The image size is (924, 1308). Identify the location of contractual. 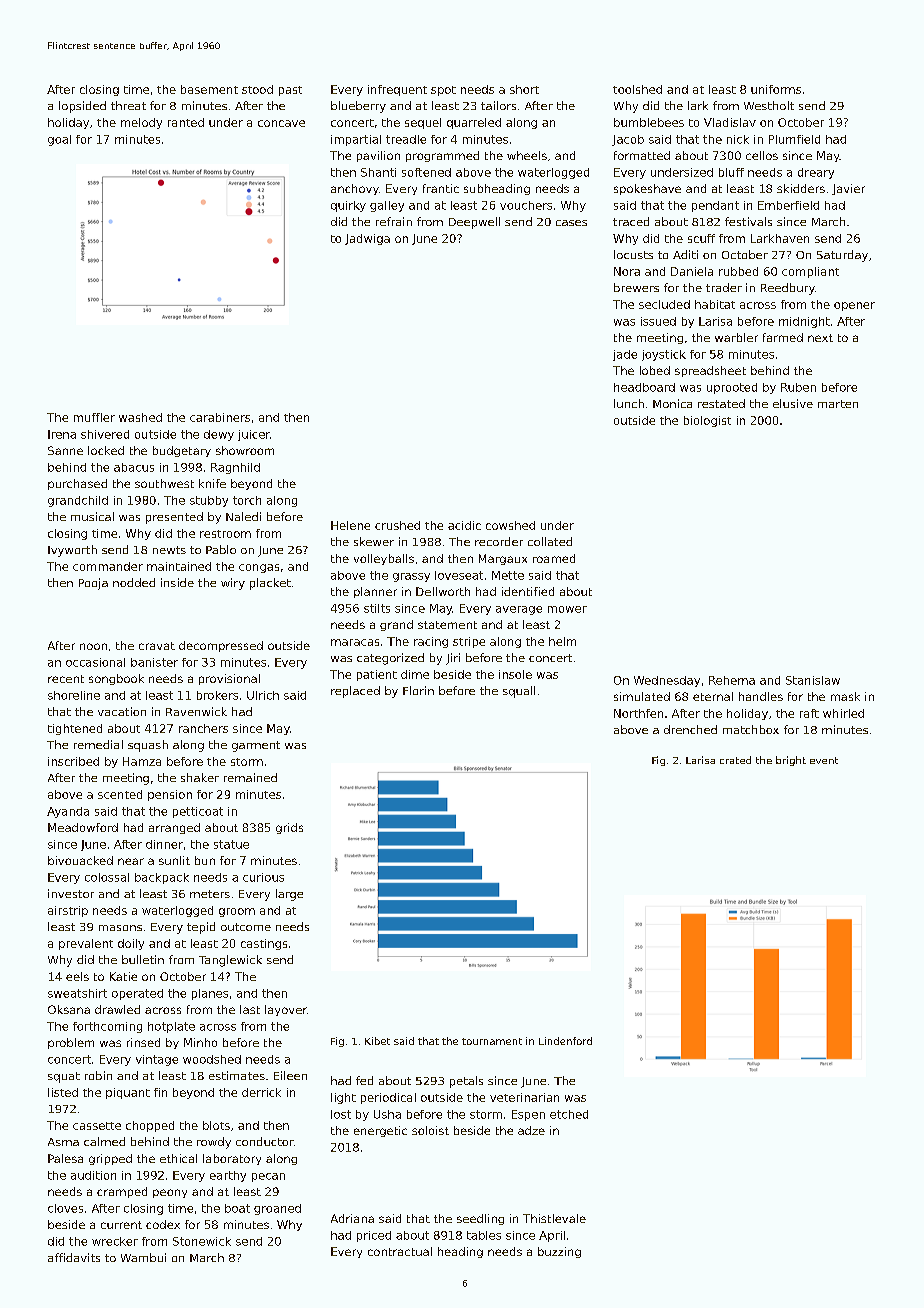
(400, 1251).
